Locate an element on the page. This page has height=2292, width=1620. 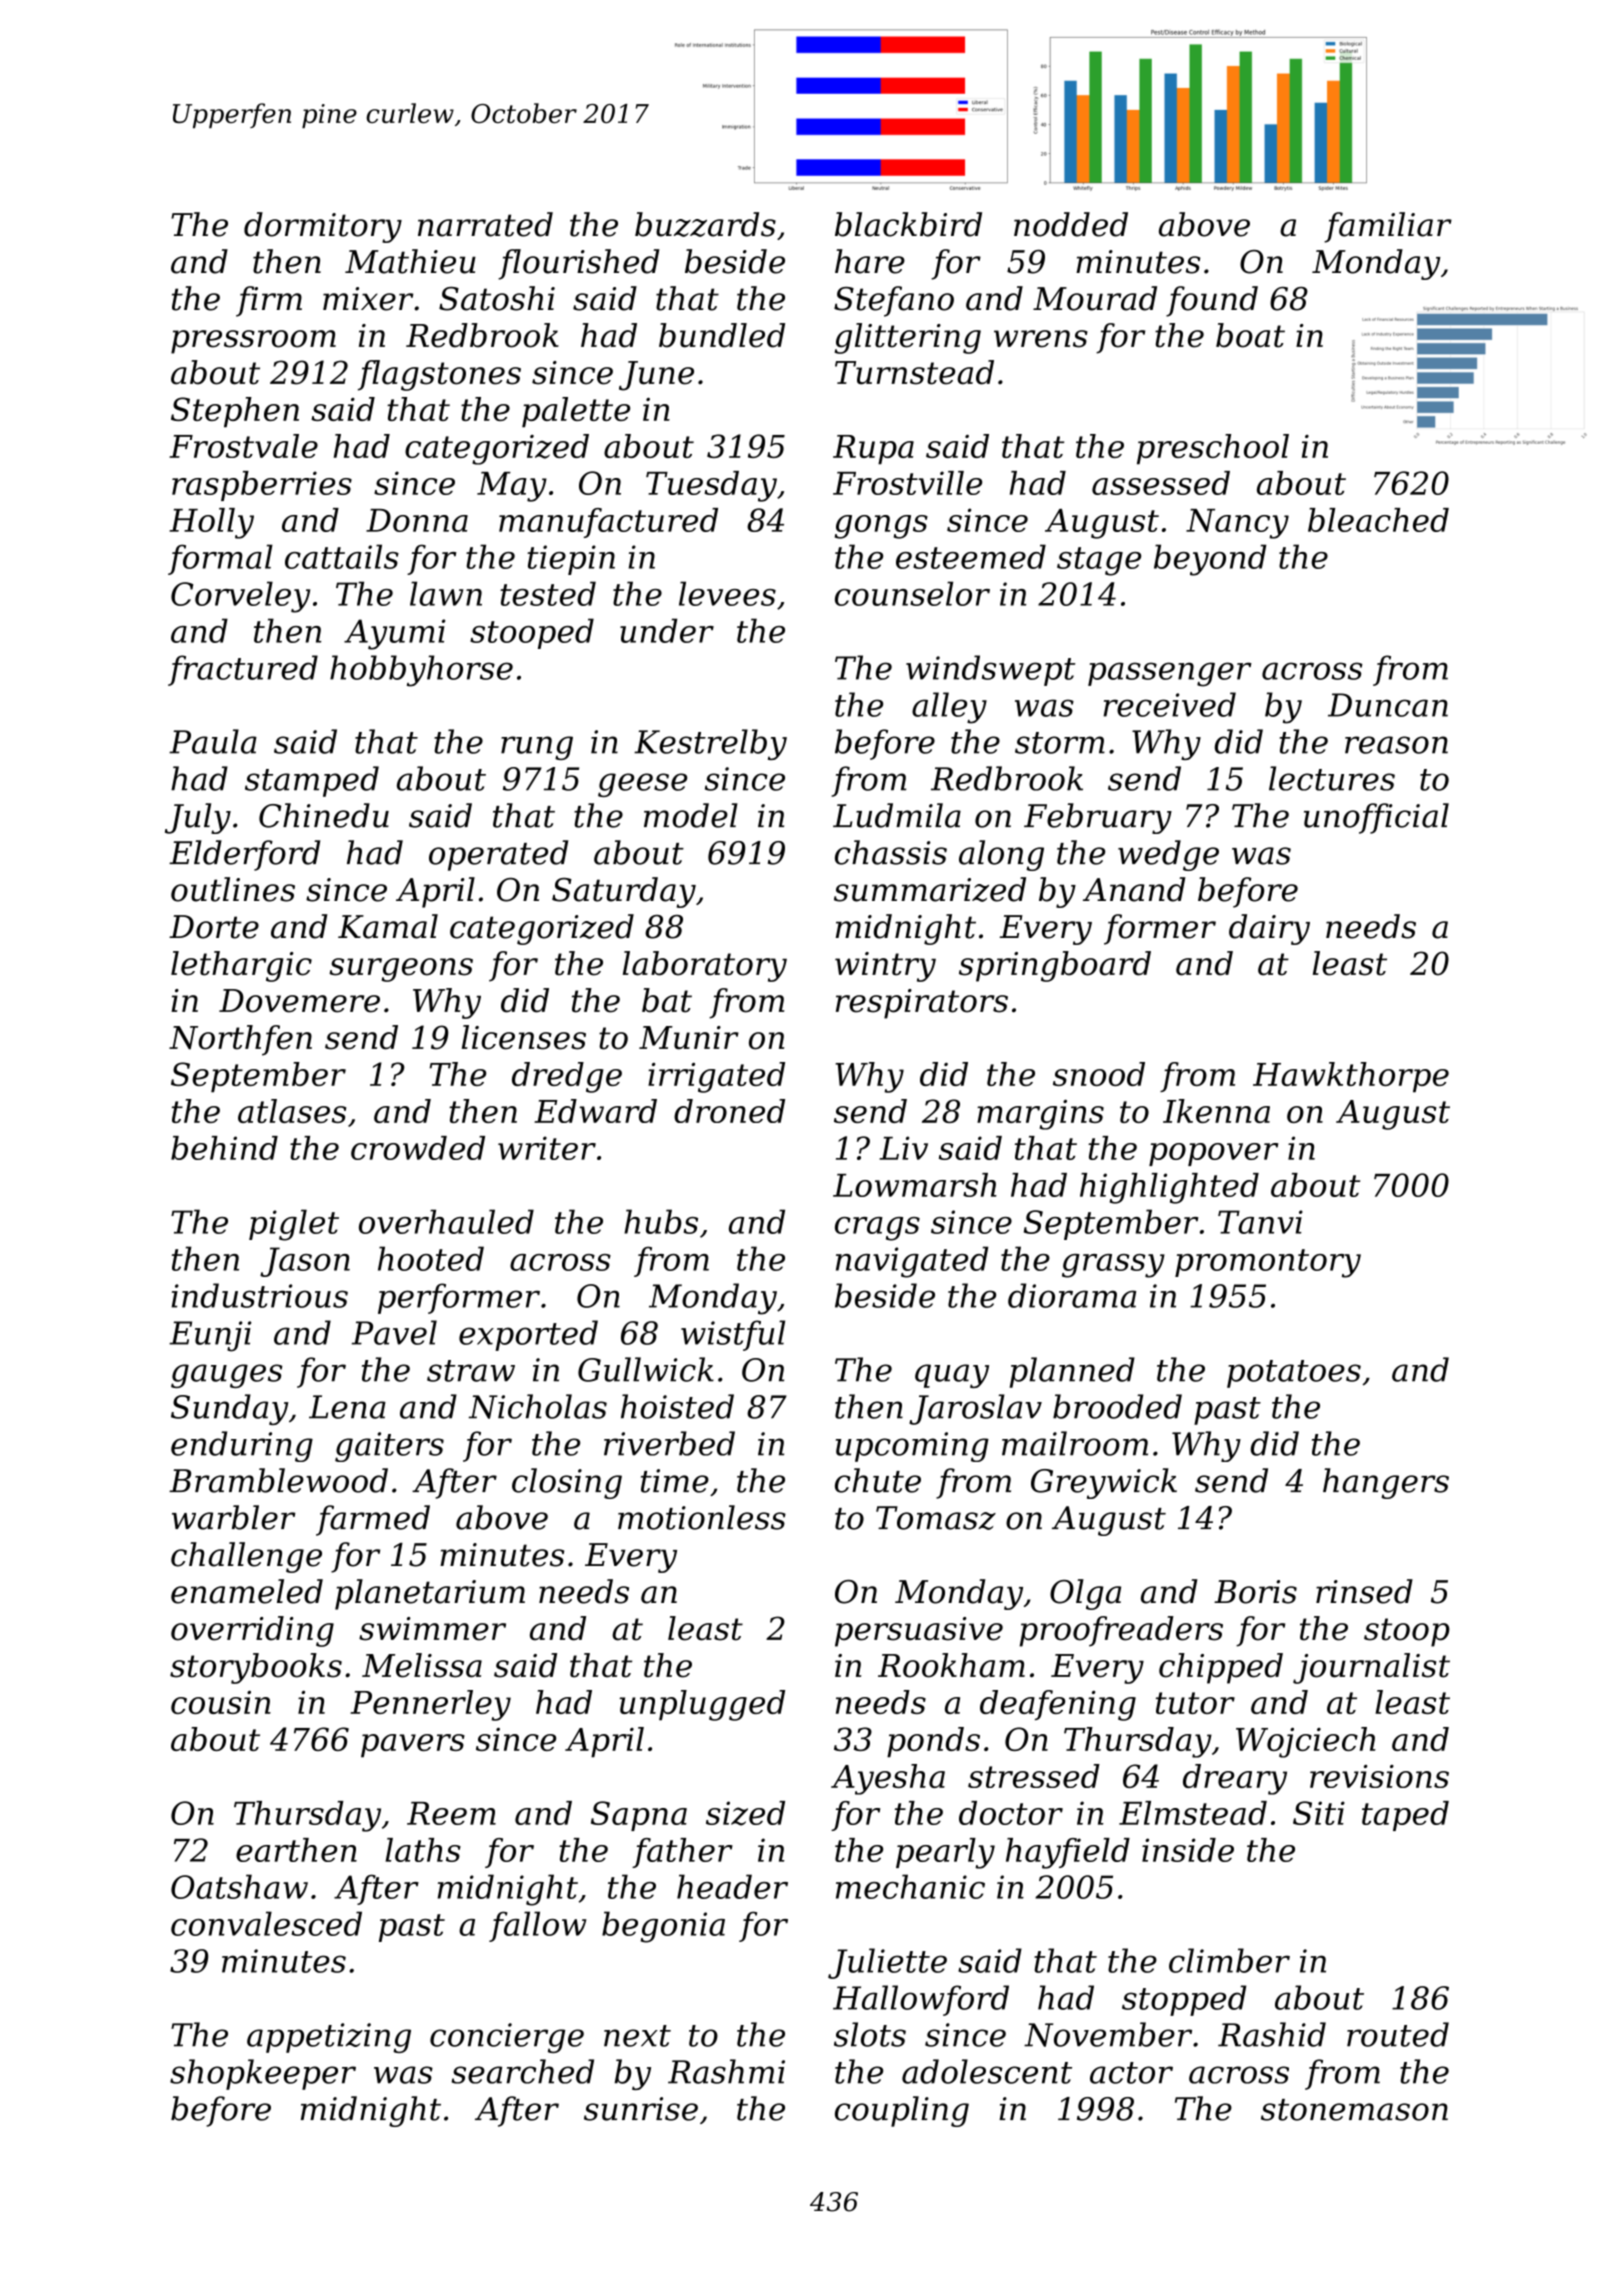
model is located at coordinates (691, 815).
